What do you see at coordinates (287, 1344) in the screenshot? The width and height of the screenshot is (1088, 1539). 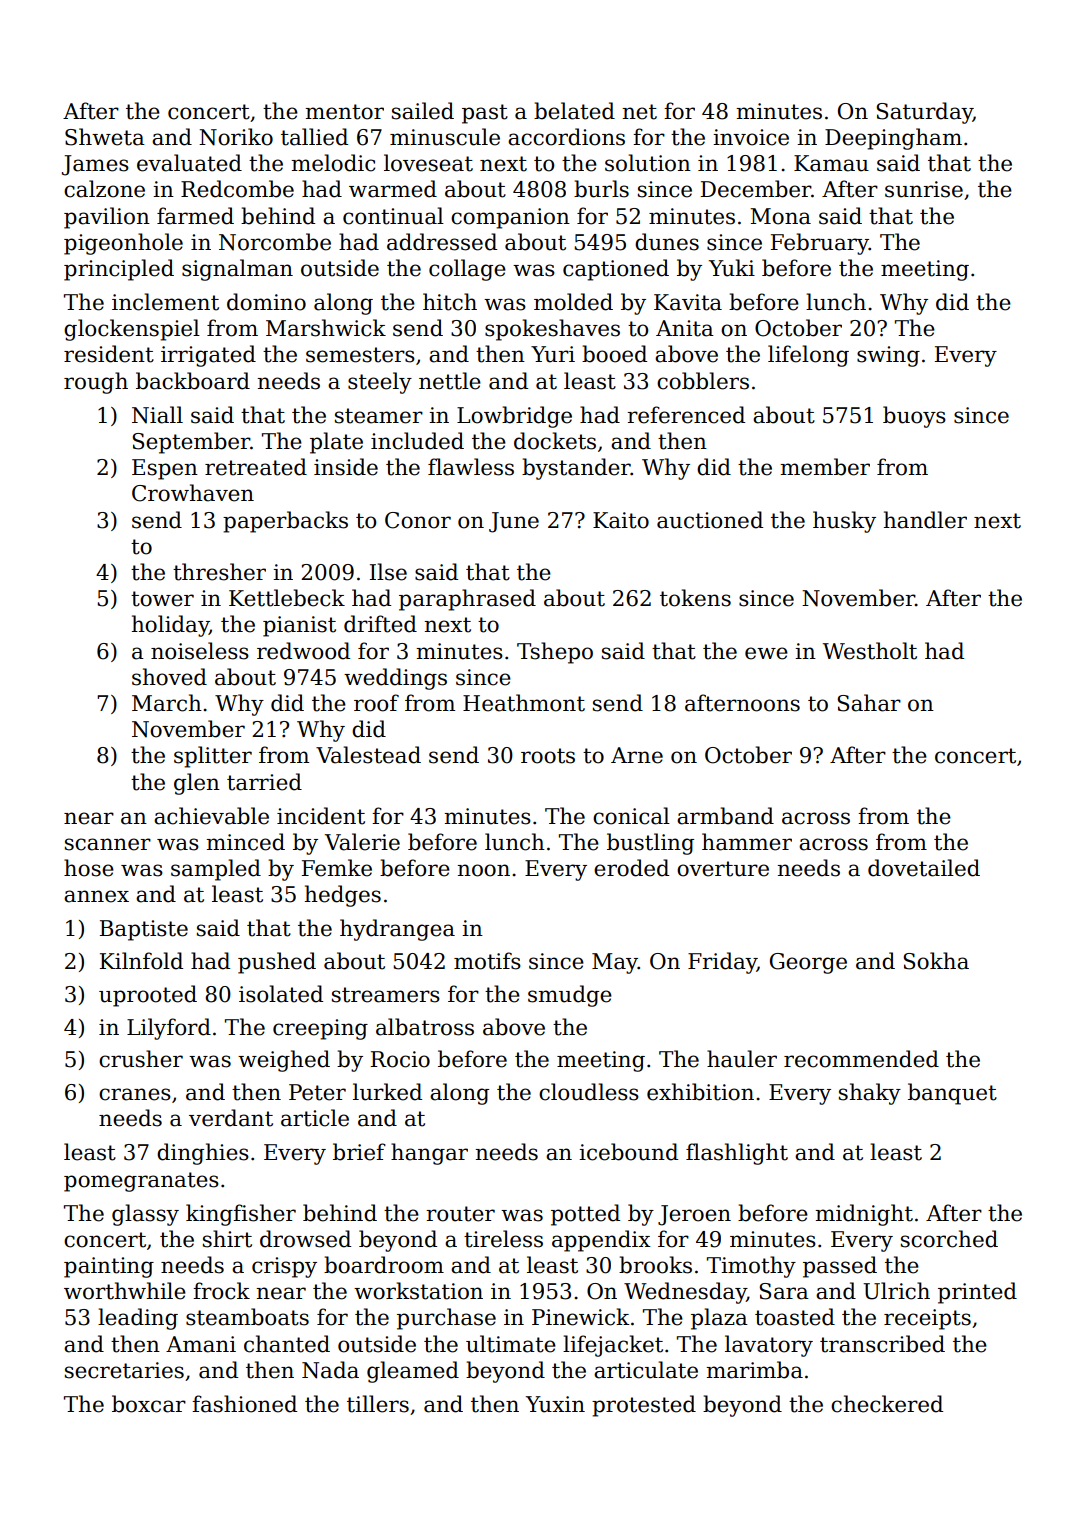 I see `chanted` at bounding box center [287, 1344].
